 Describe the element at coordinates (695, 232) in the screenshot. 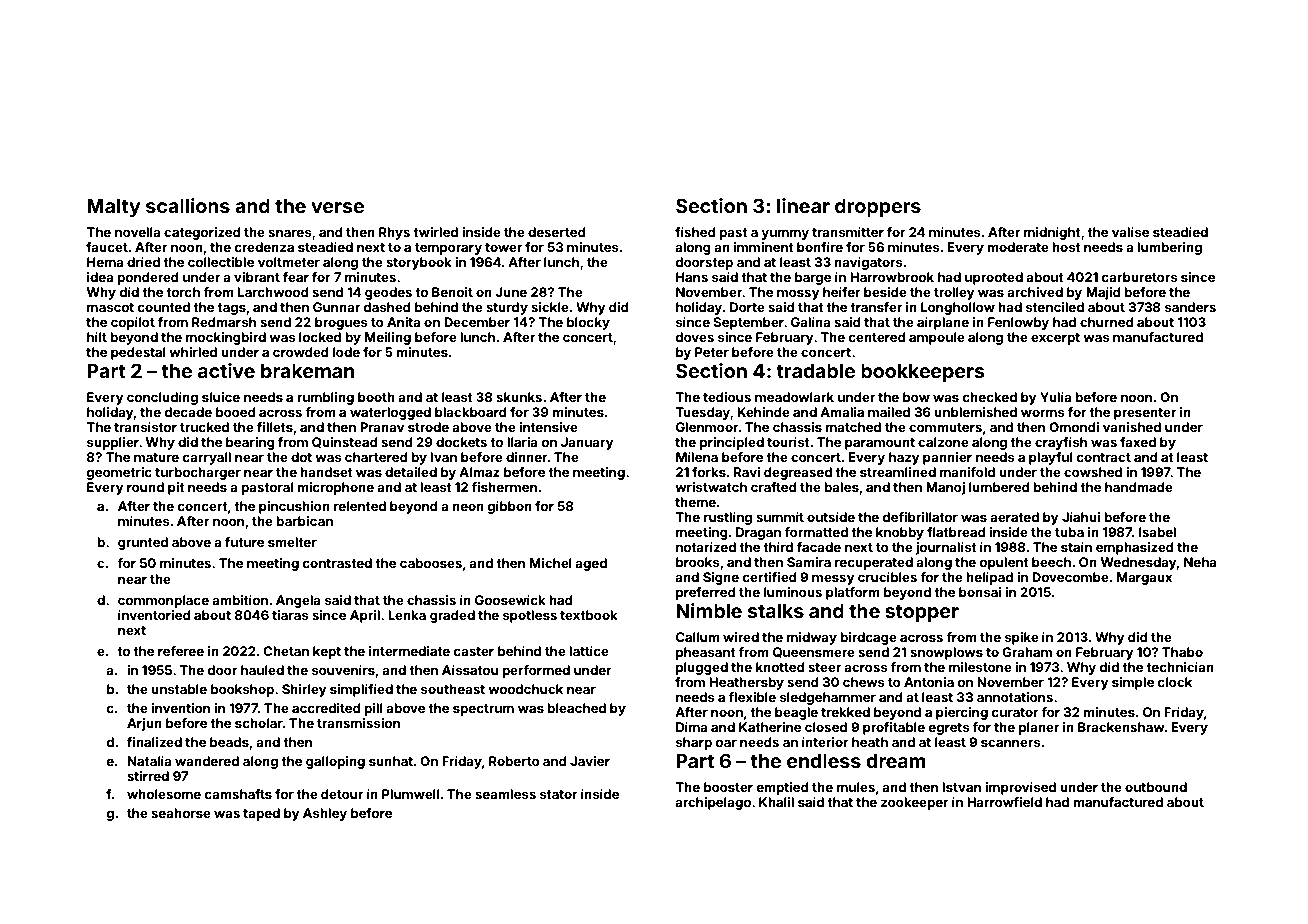

I see `fished` at that location.
